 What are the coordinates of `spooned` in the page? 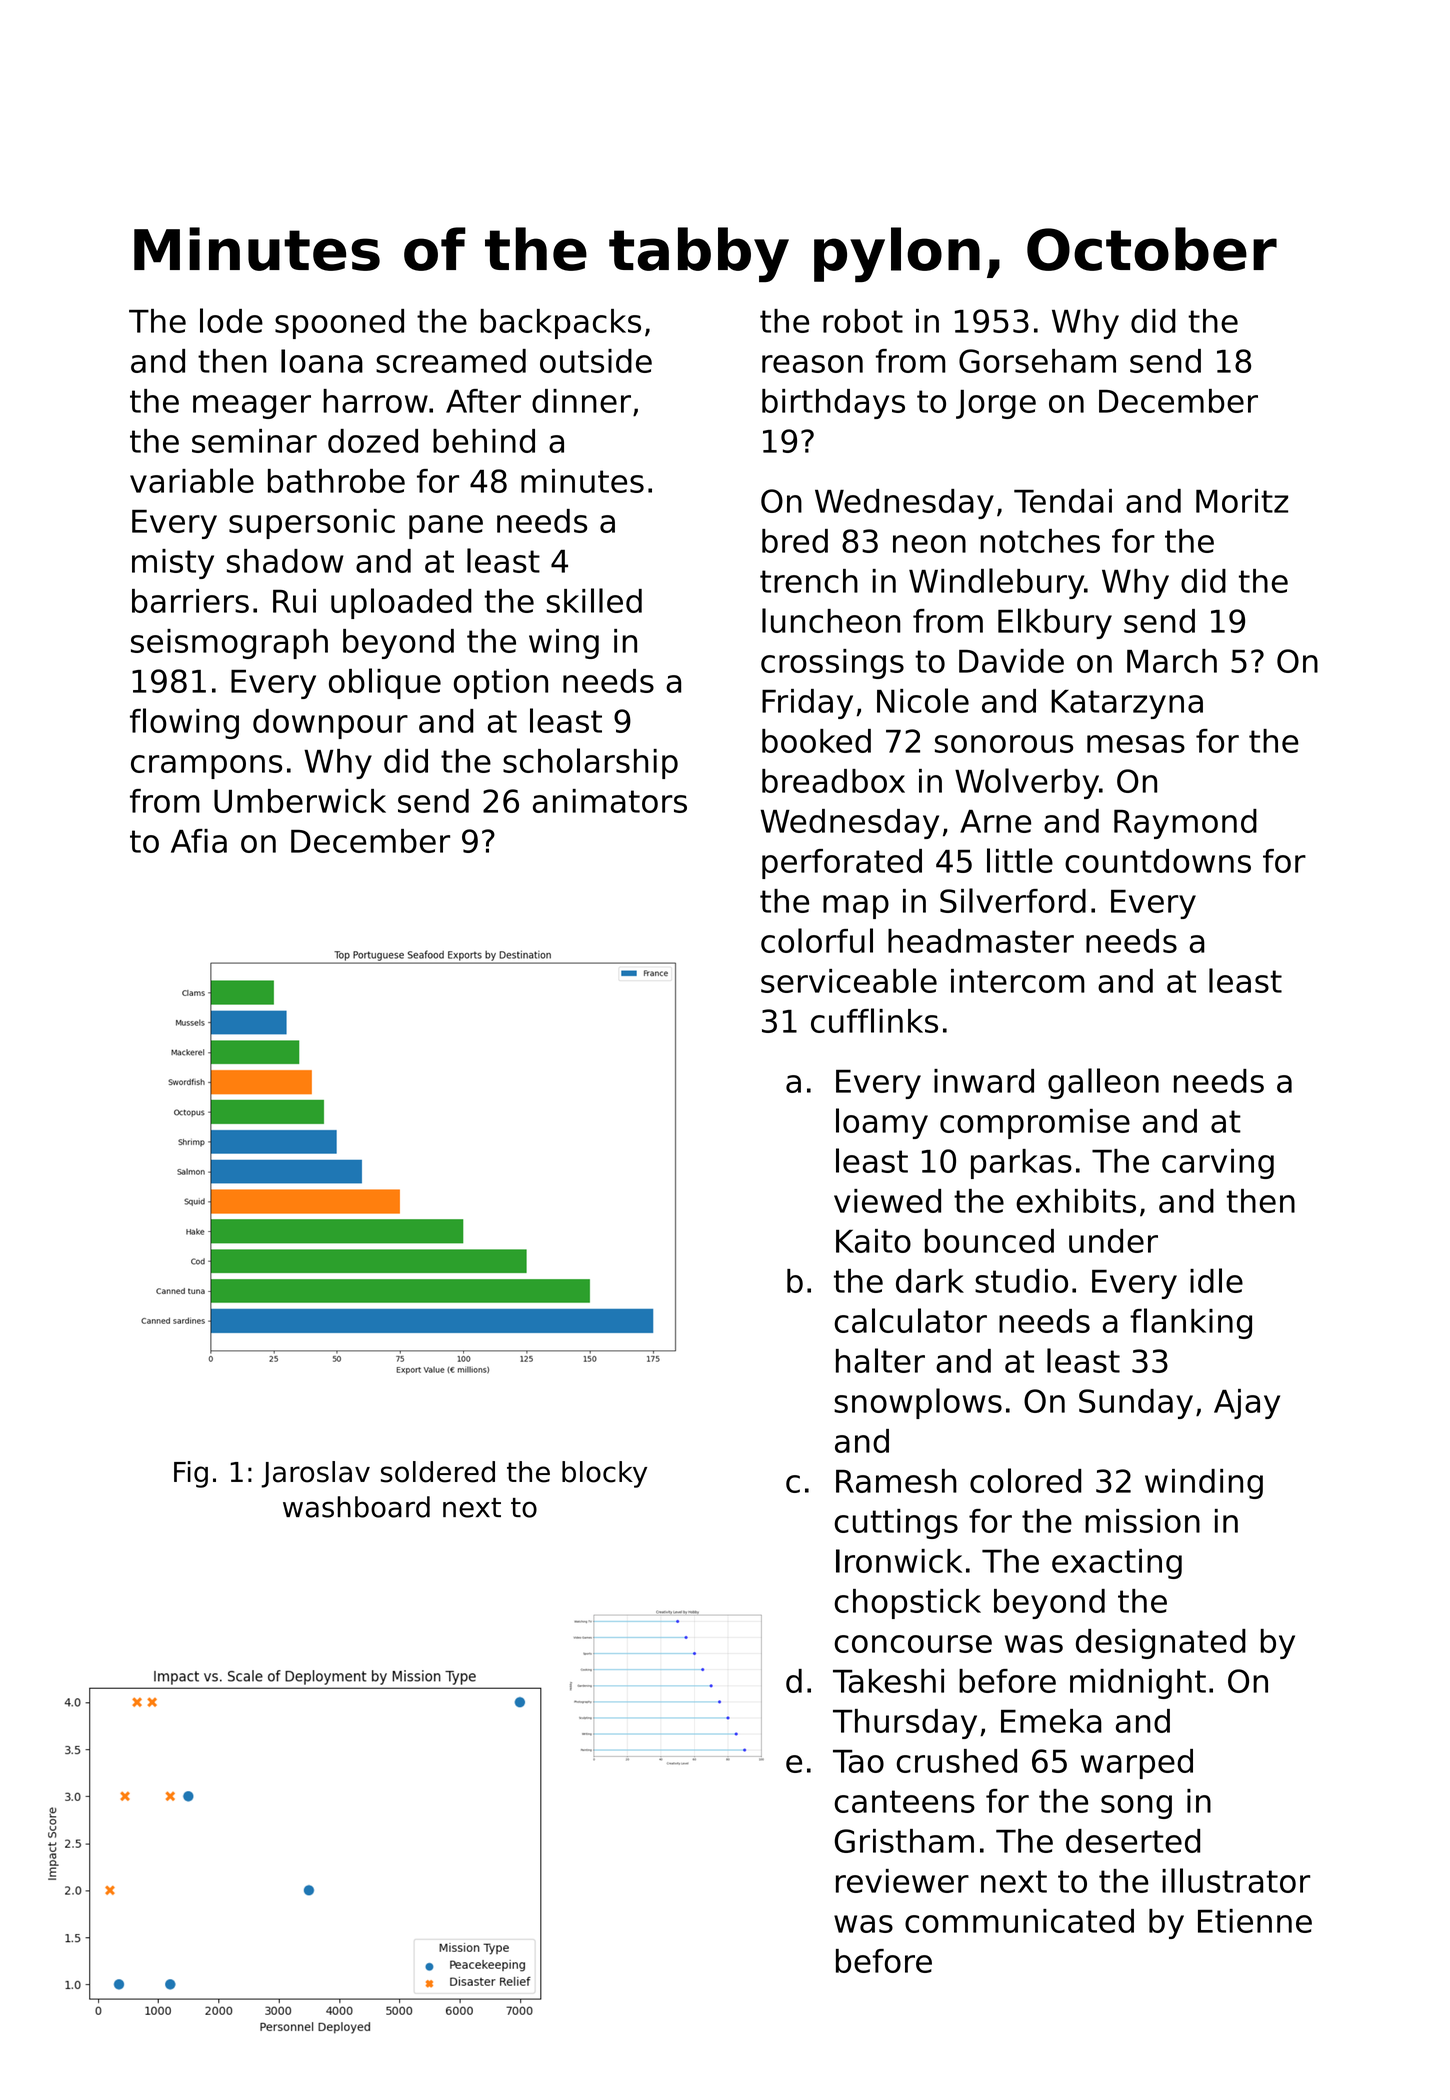 It's located at (339, 324).
